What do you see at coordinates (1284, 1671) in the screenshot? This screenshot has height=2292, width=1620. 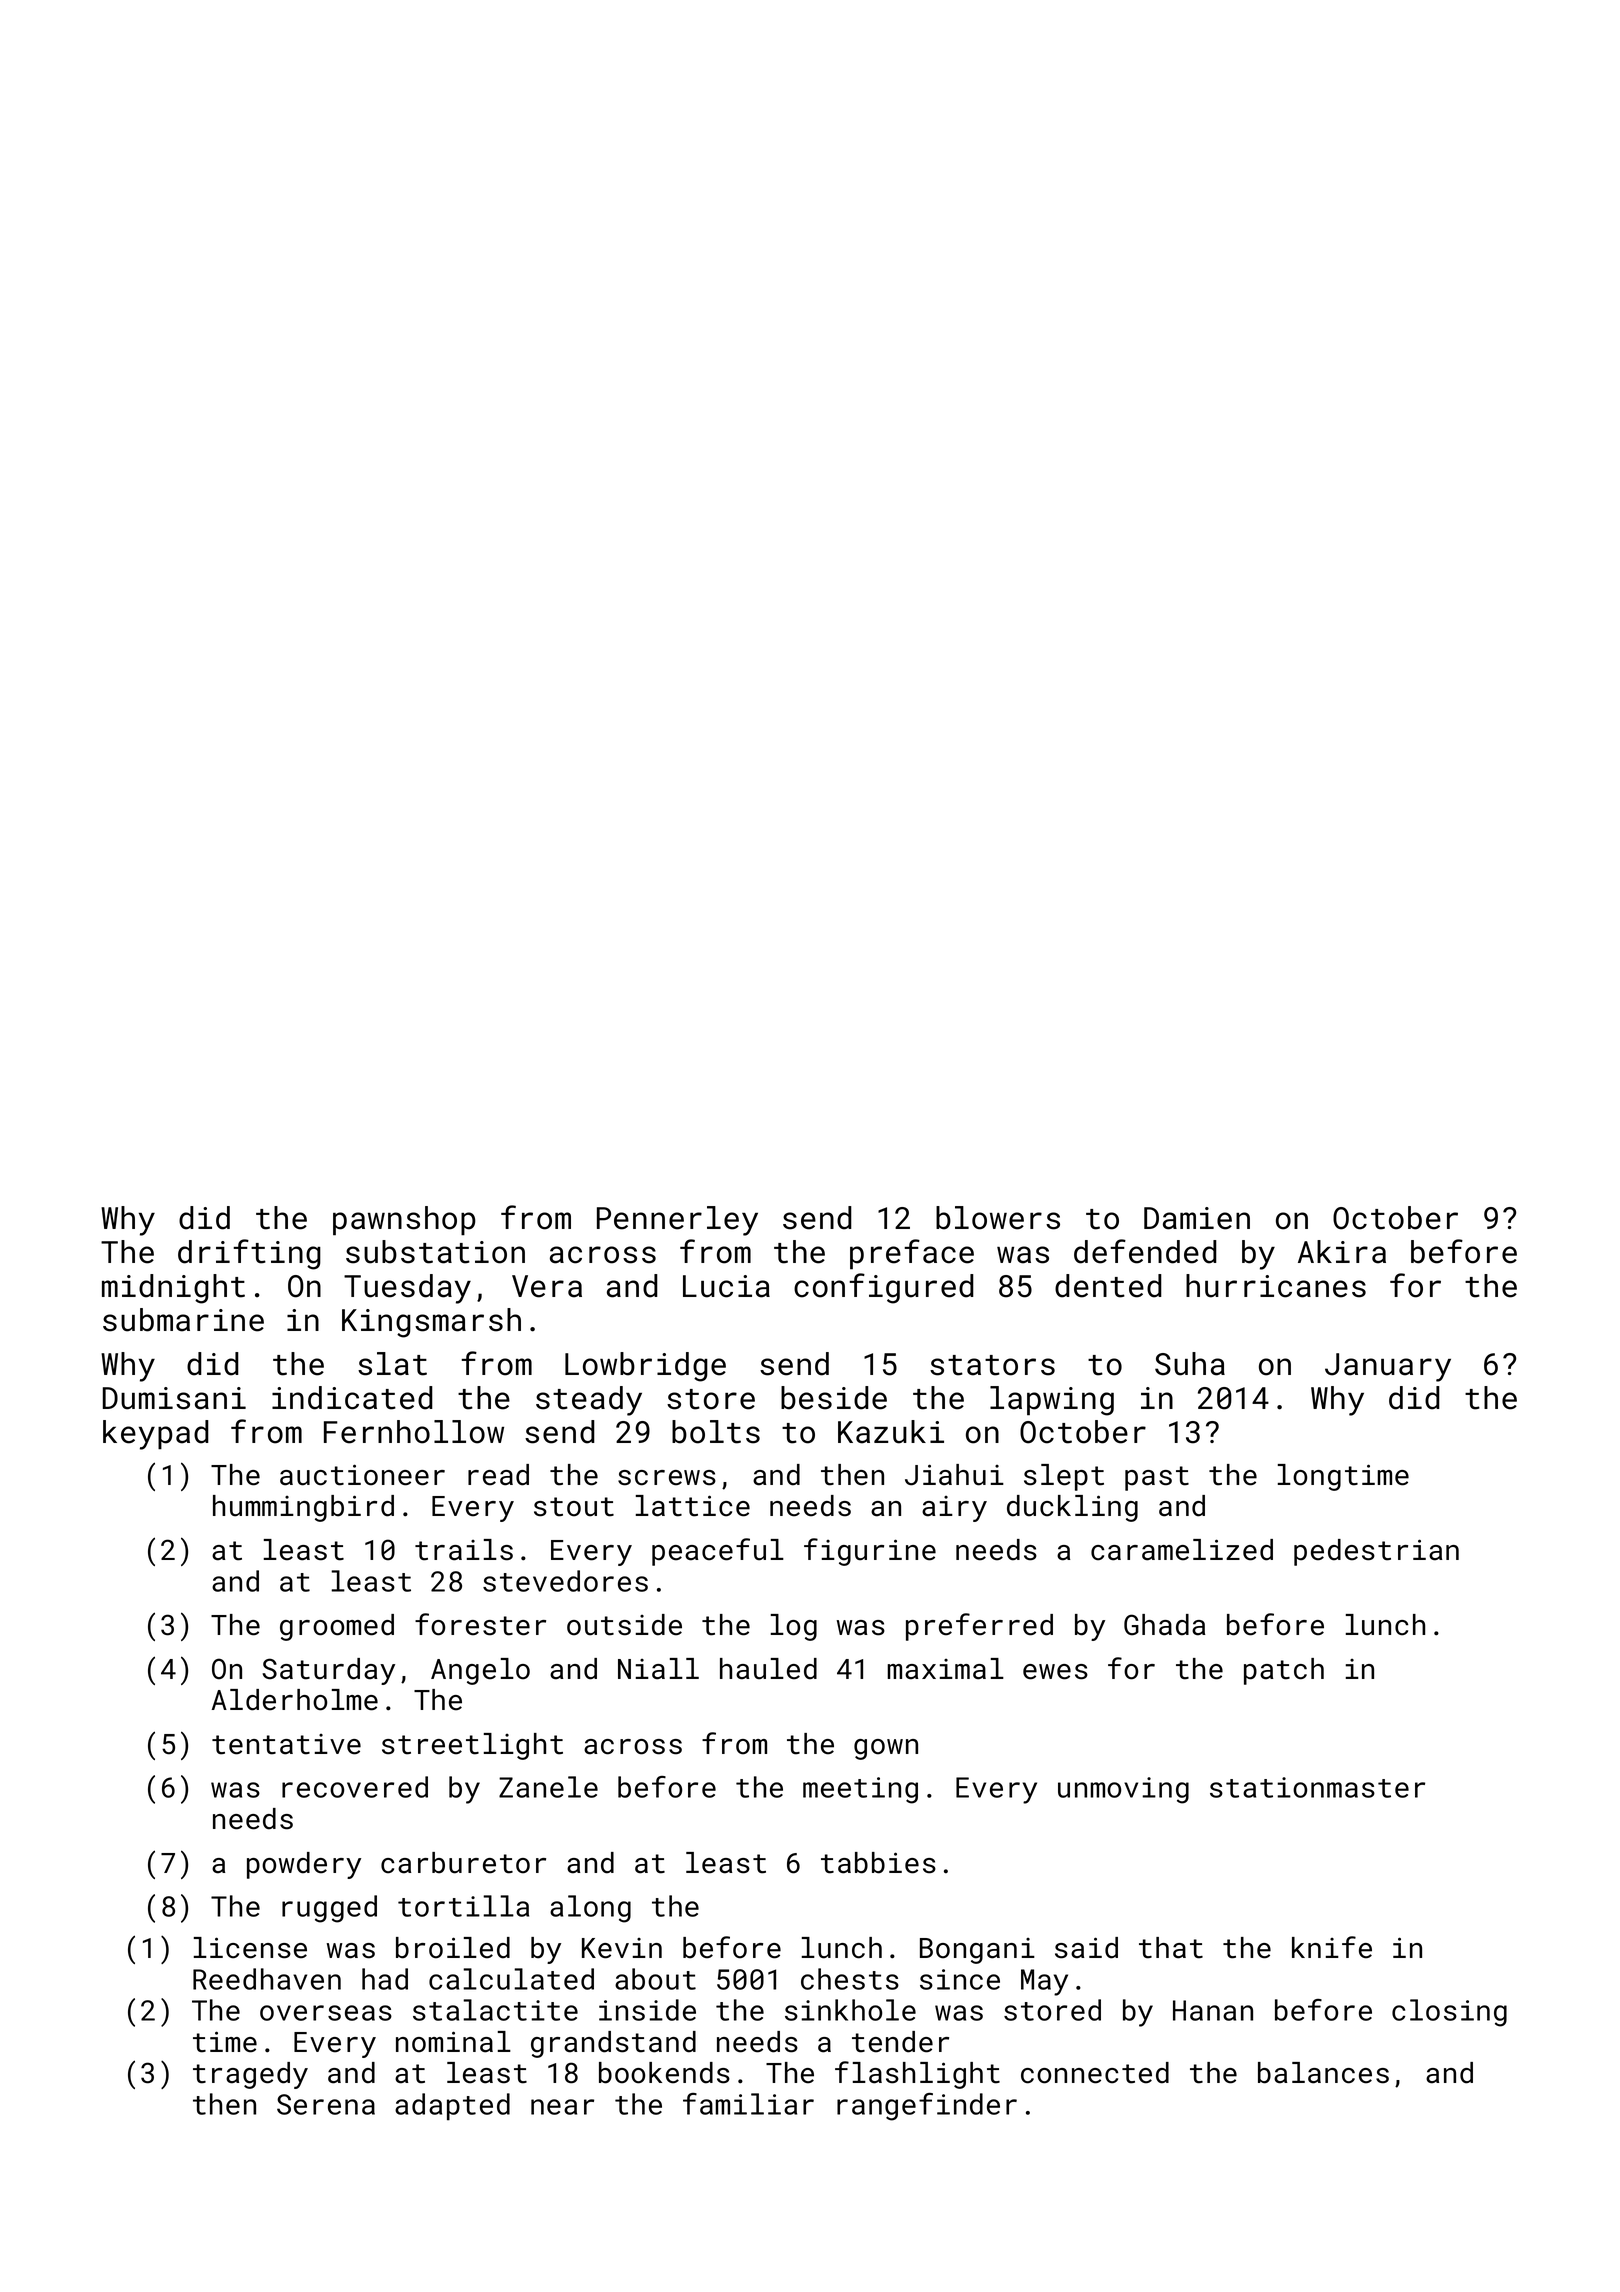 I see `patch` at bounding box center [1284, 1671].
